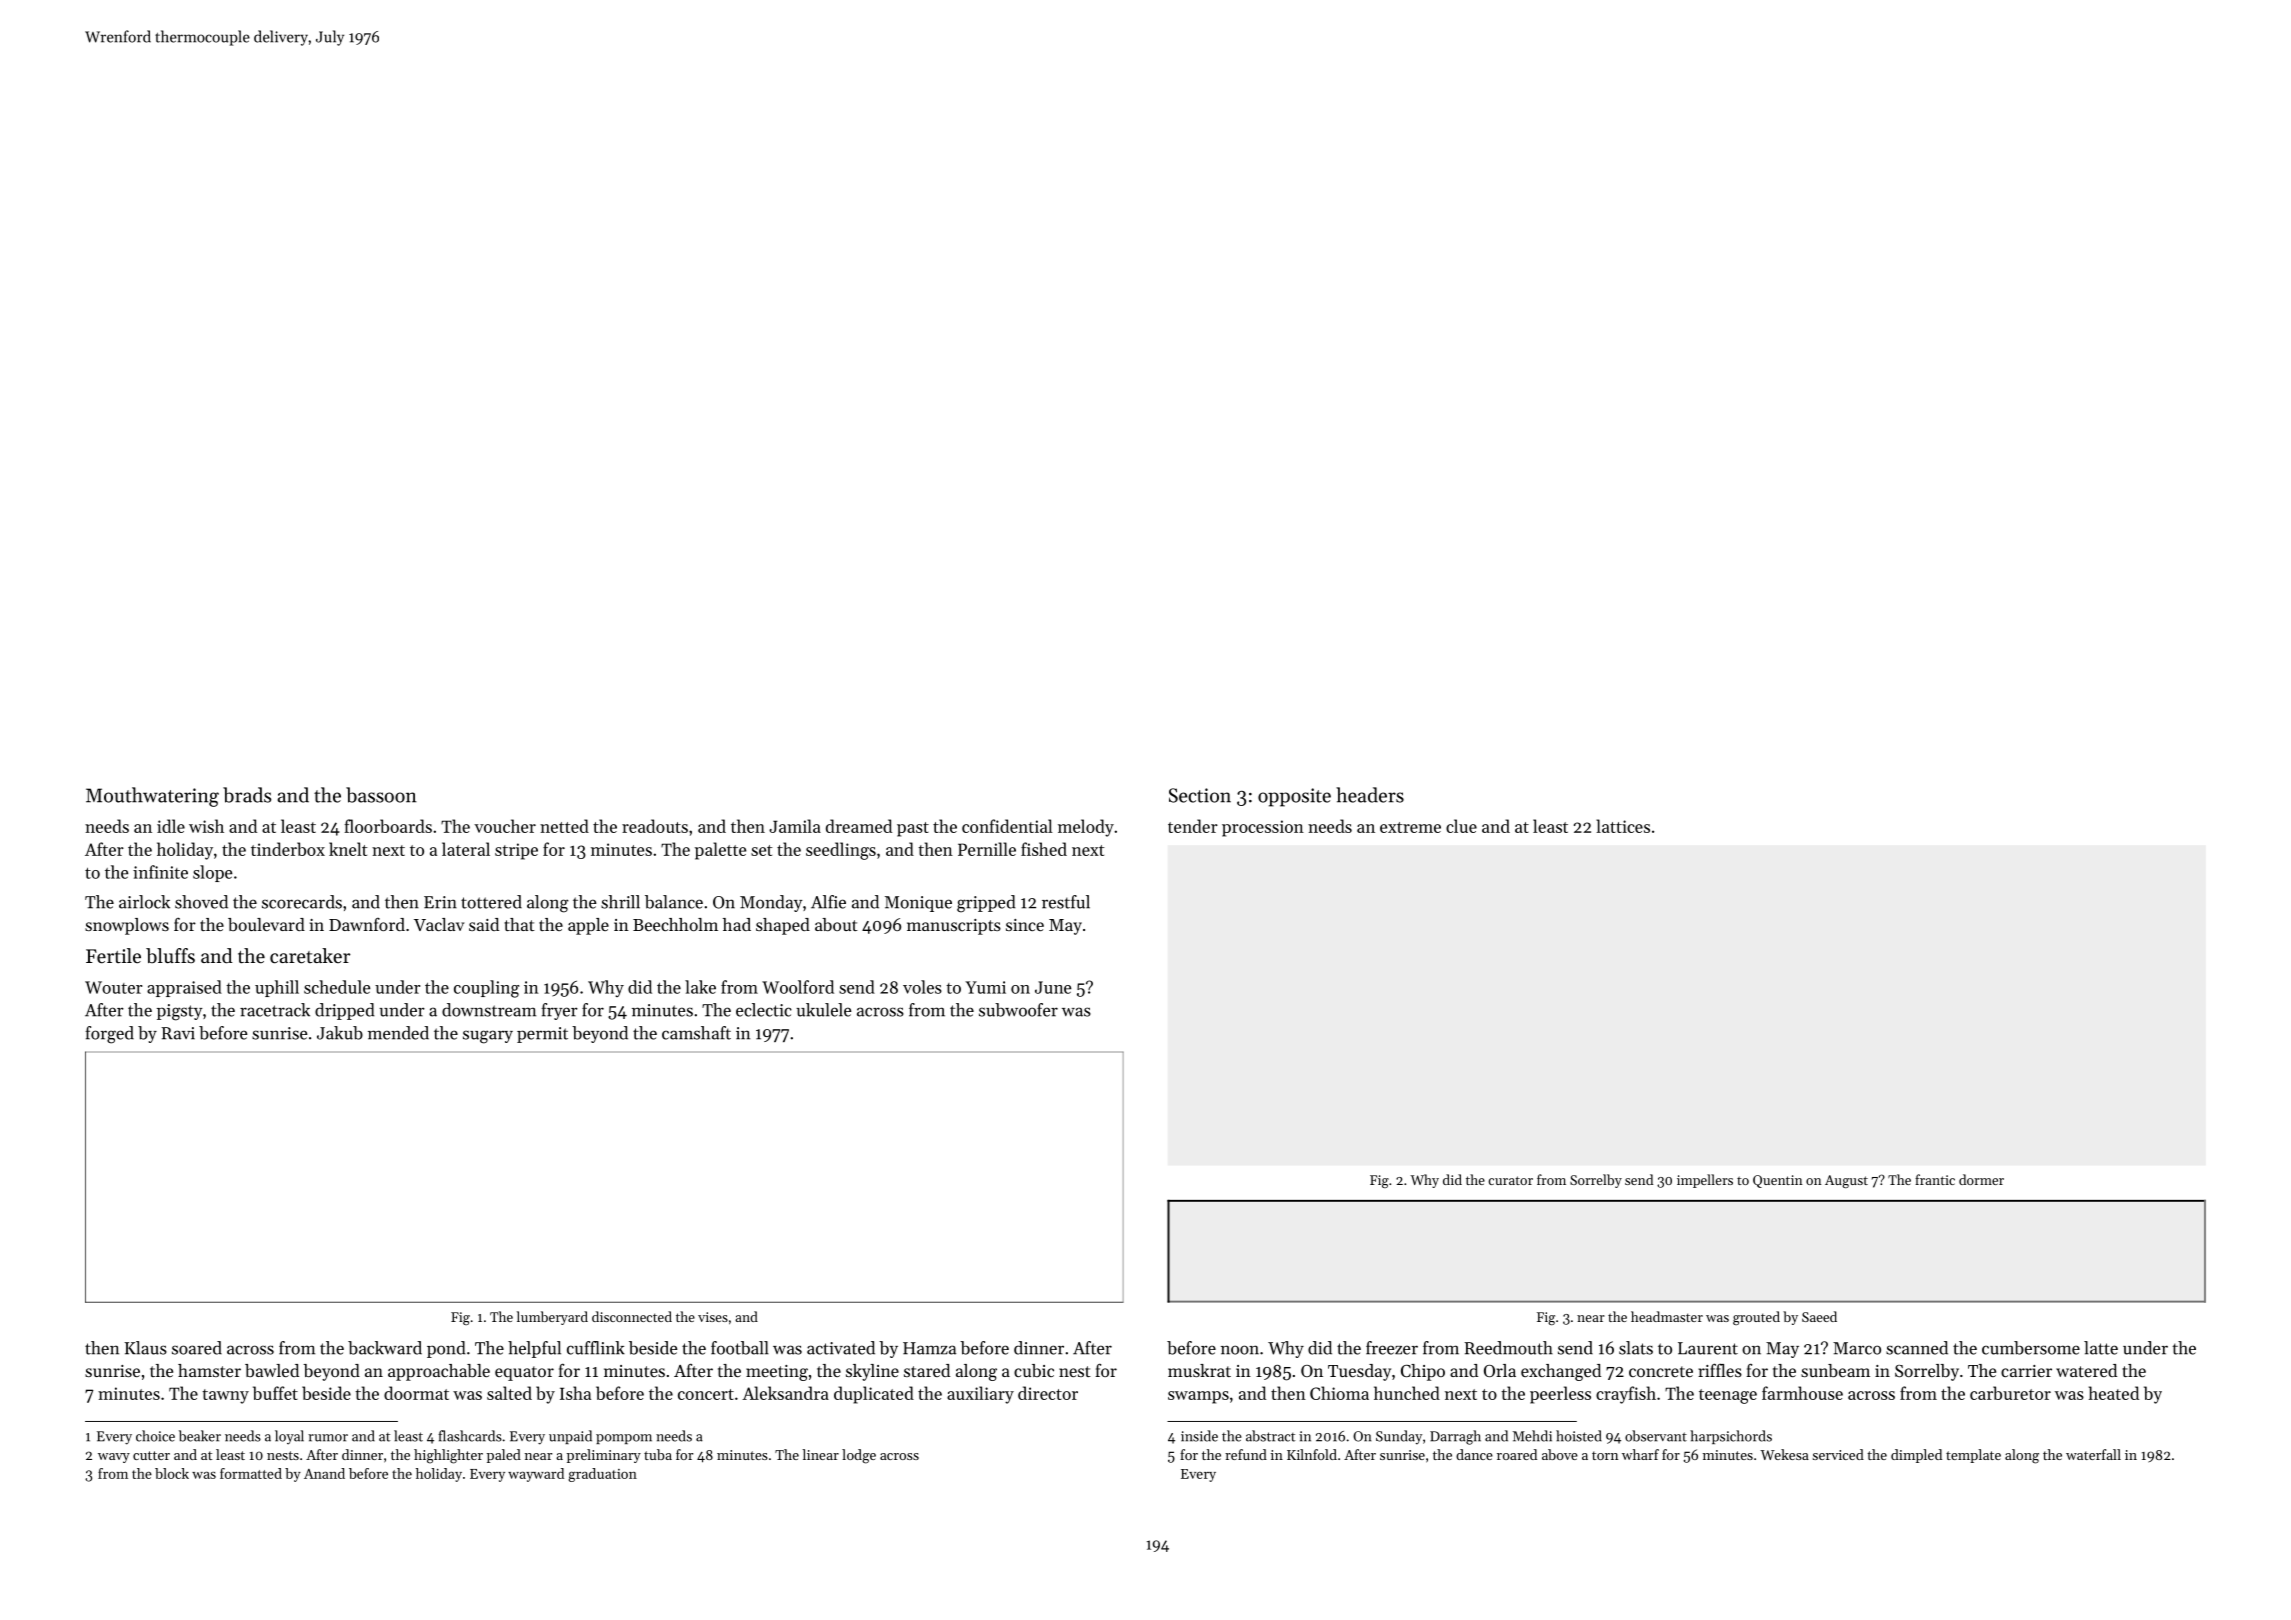 This screenshot has height=1620, width=2291. I want to click on headers, so click(1370, 795).
